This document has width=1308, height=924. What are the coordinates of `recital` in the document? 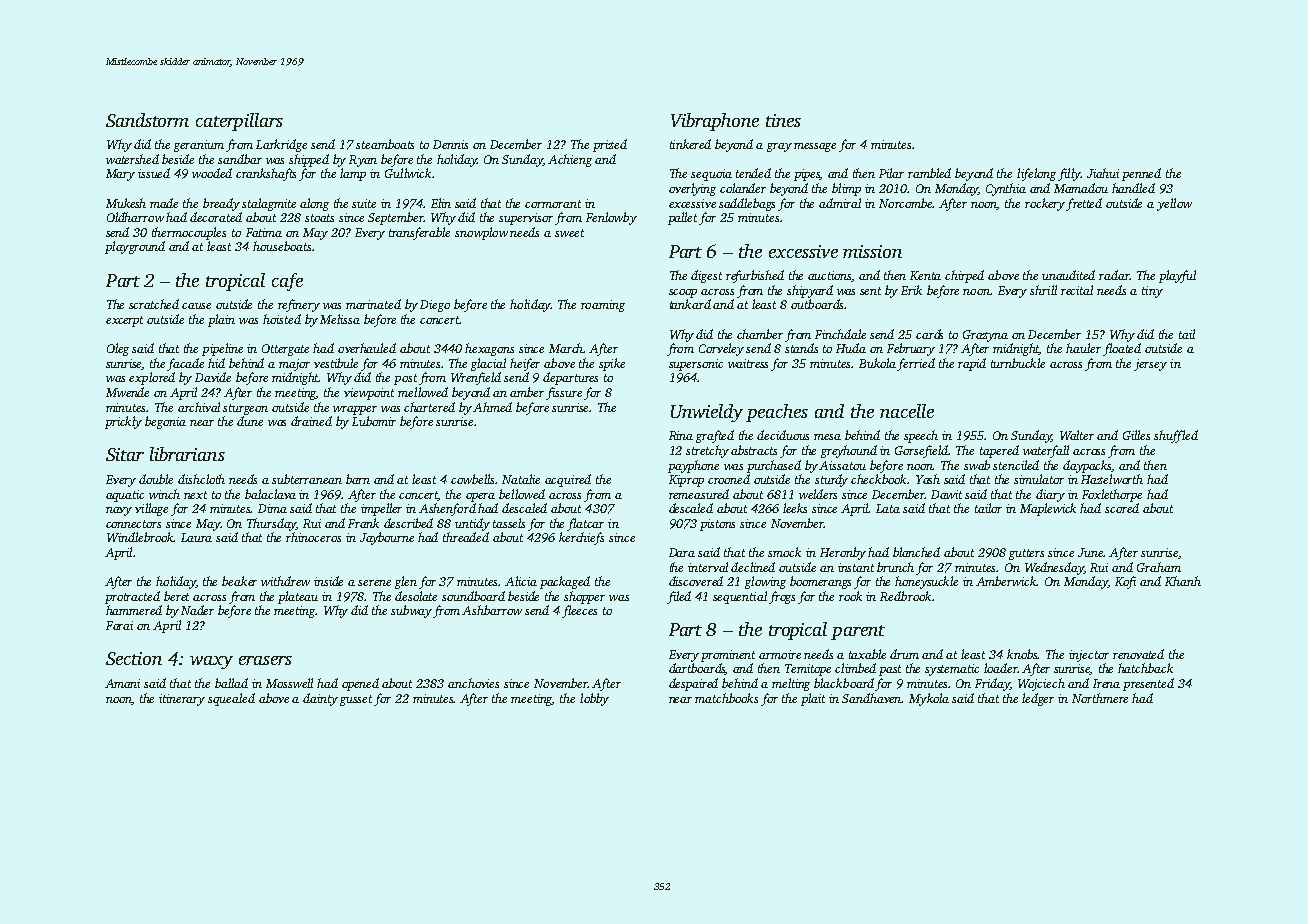 It's located at (1077, 290).
